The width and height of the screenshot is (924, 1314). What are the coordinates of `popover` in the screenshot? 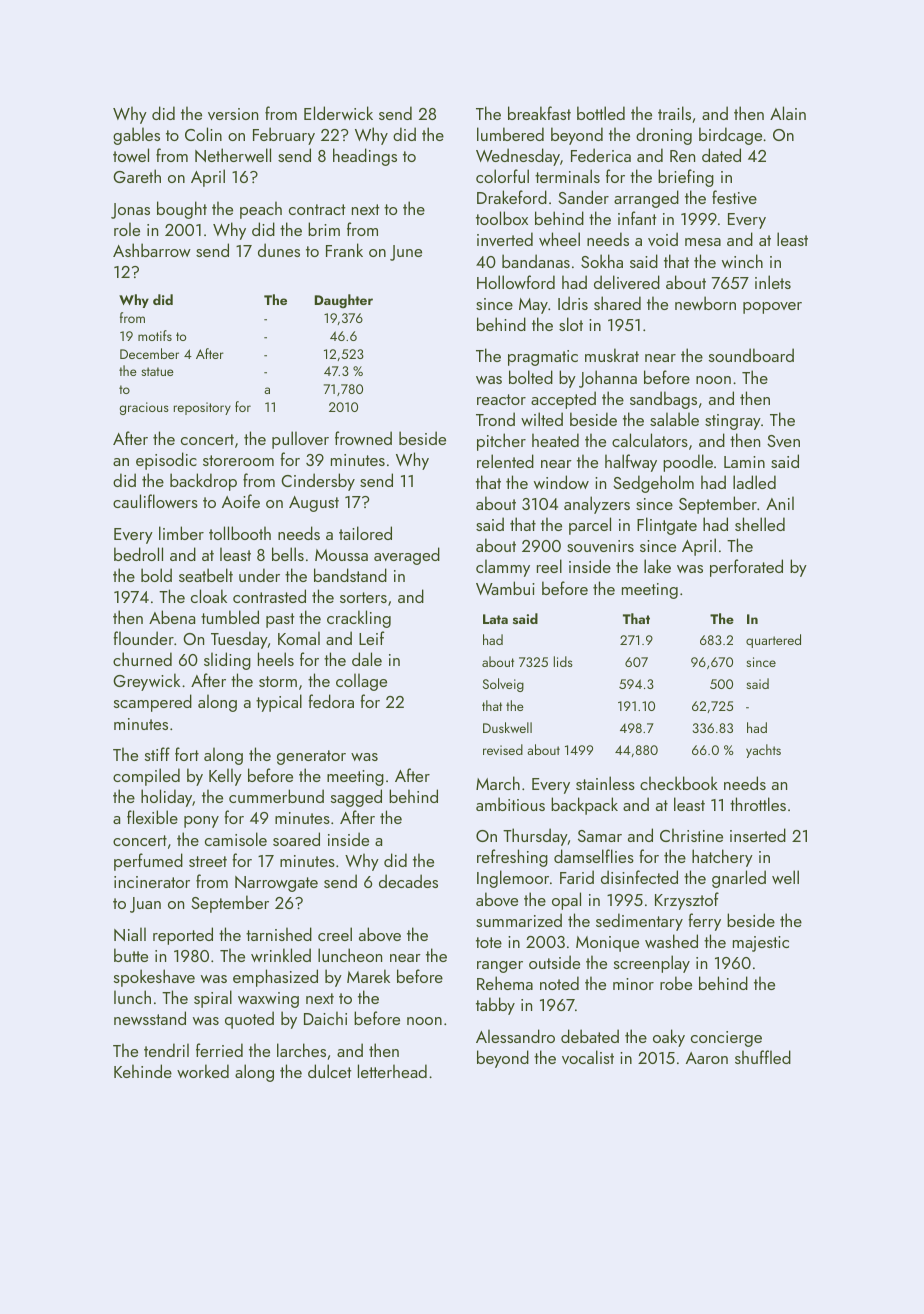 It's located at (772, 308).
